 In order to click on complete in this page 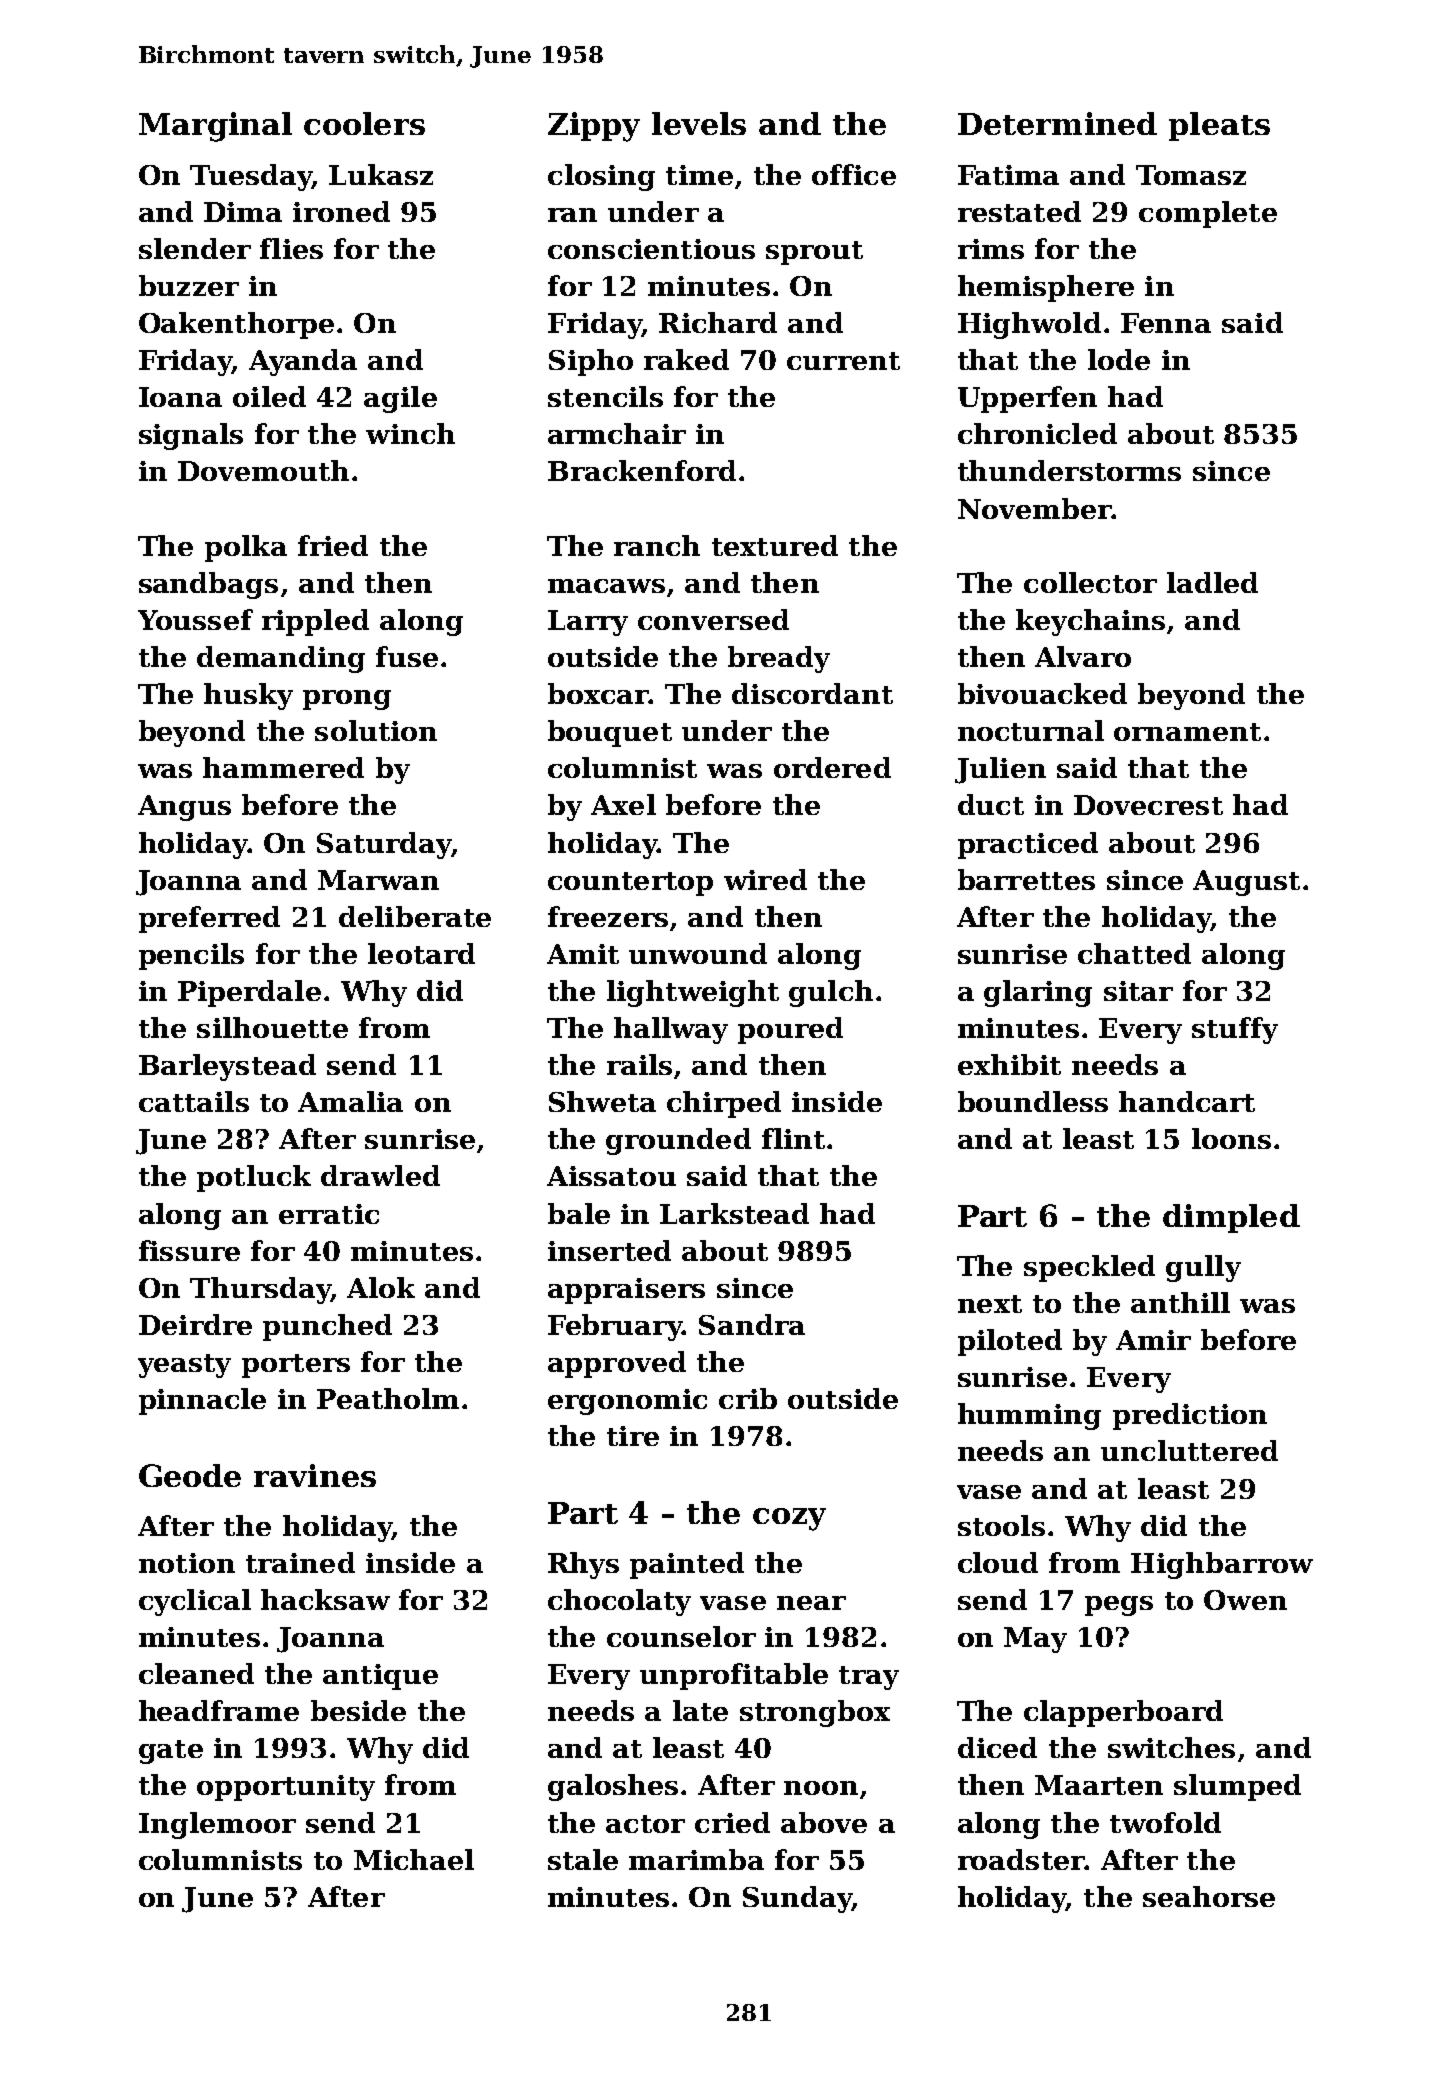, I will do `click(1208, 214)`.
